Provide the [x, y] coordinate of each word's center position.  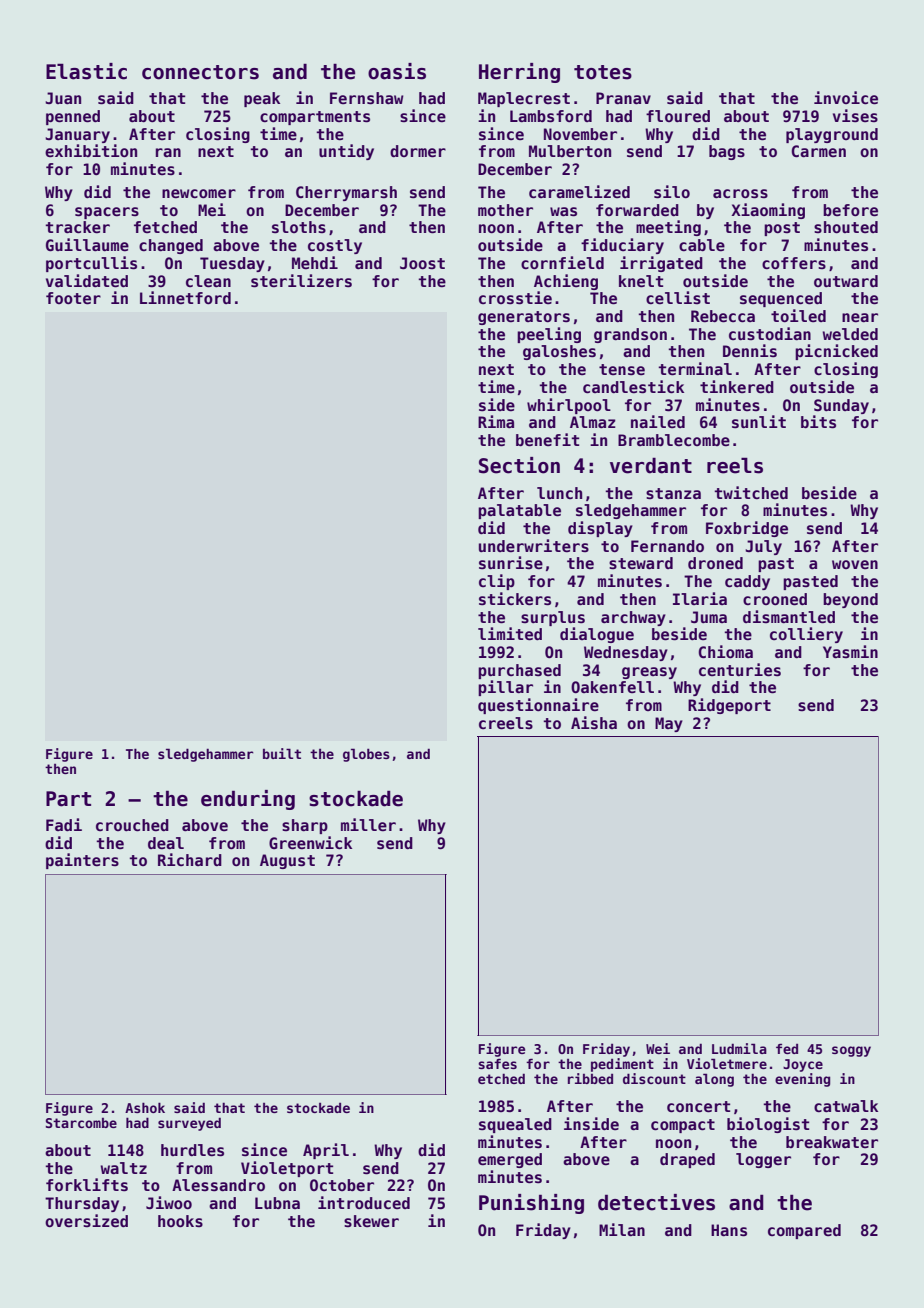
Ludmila [739, 1048]
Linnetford [185, 298]
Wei [658, 1048]
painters [82, 861]
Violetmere [727, 1063]
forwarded [637, 210]
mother [505, 210]
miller [368, 825]
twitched [751, 493]
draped [687, 1160]
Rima [496, 421]
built [282, 753]
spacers [107, 213]
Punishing [531, 1204]
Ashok [145, 1107]
